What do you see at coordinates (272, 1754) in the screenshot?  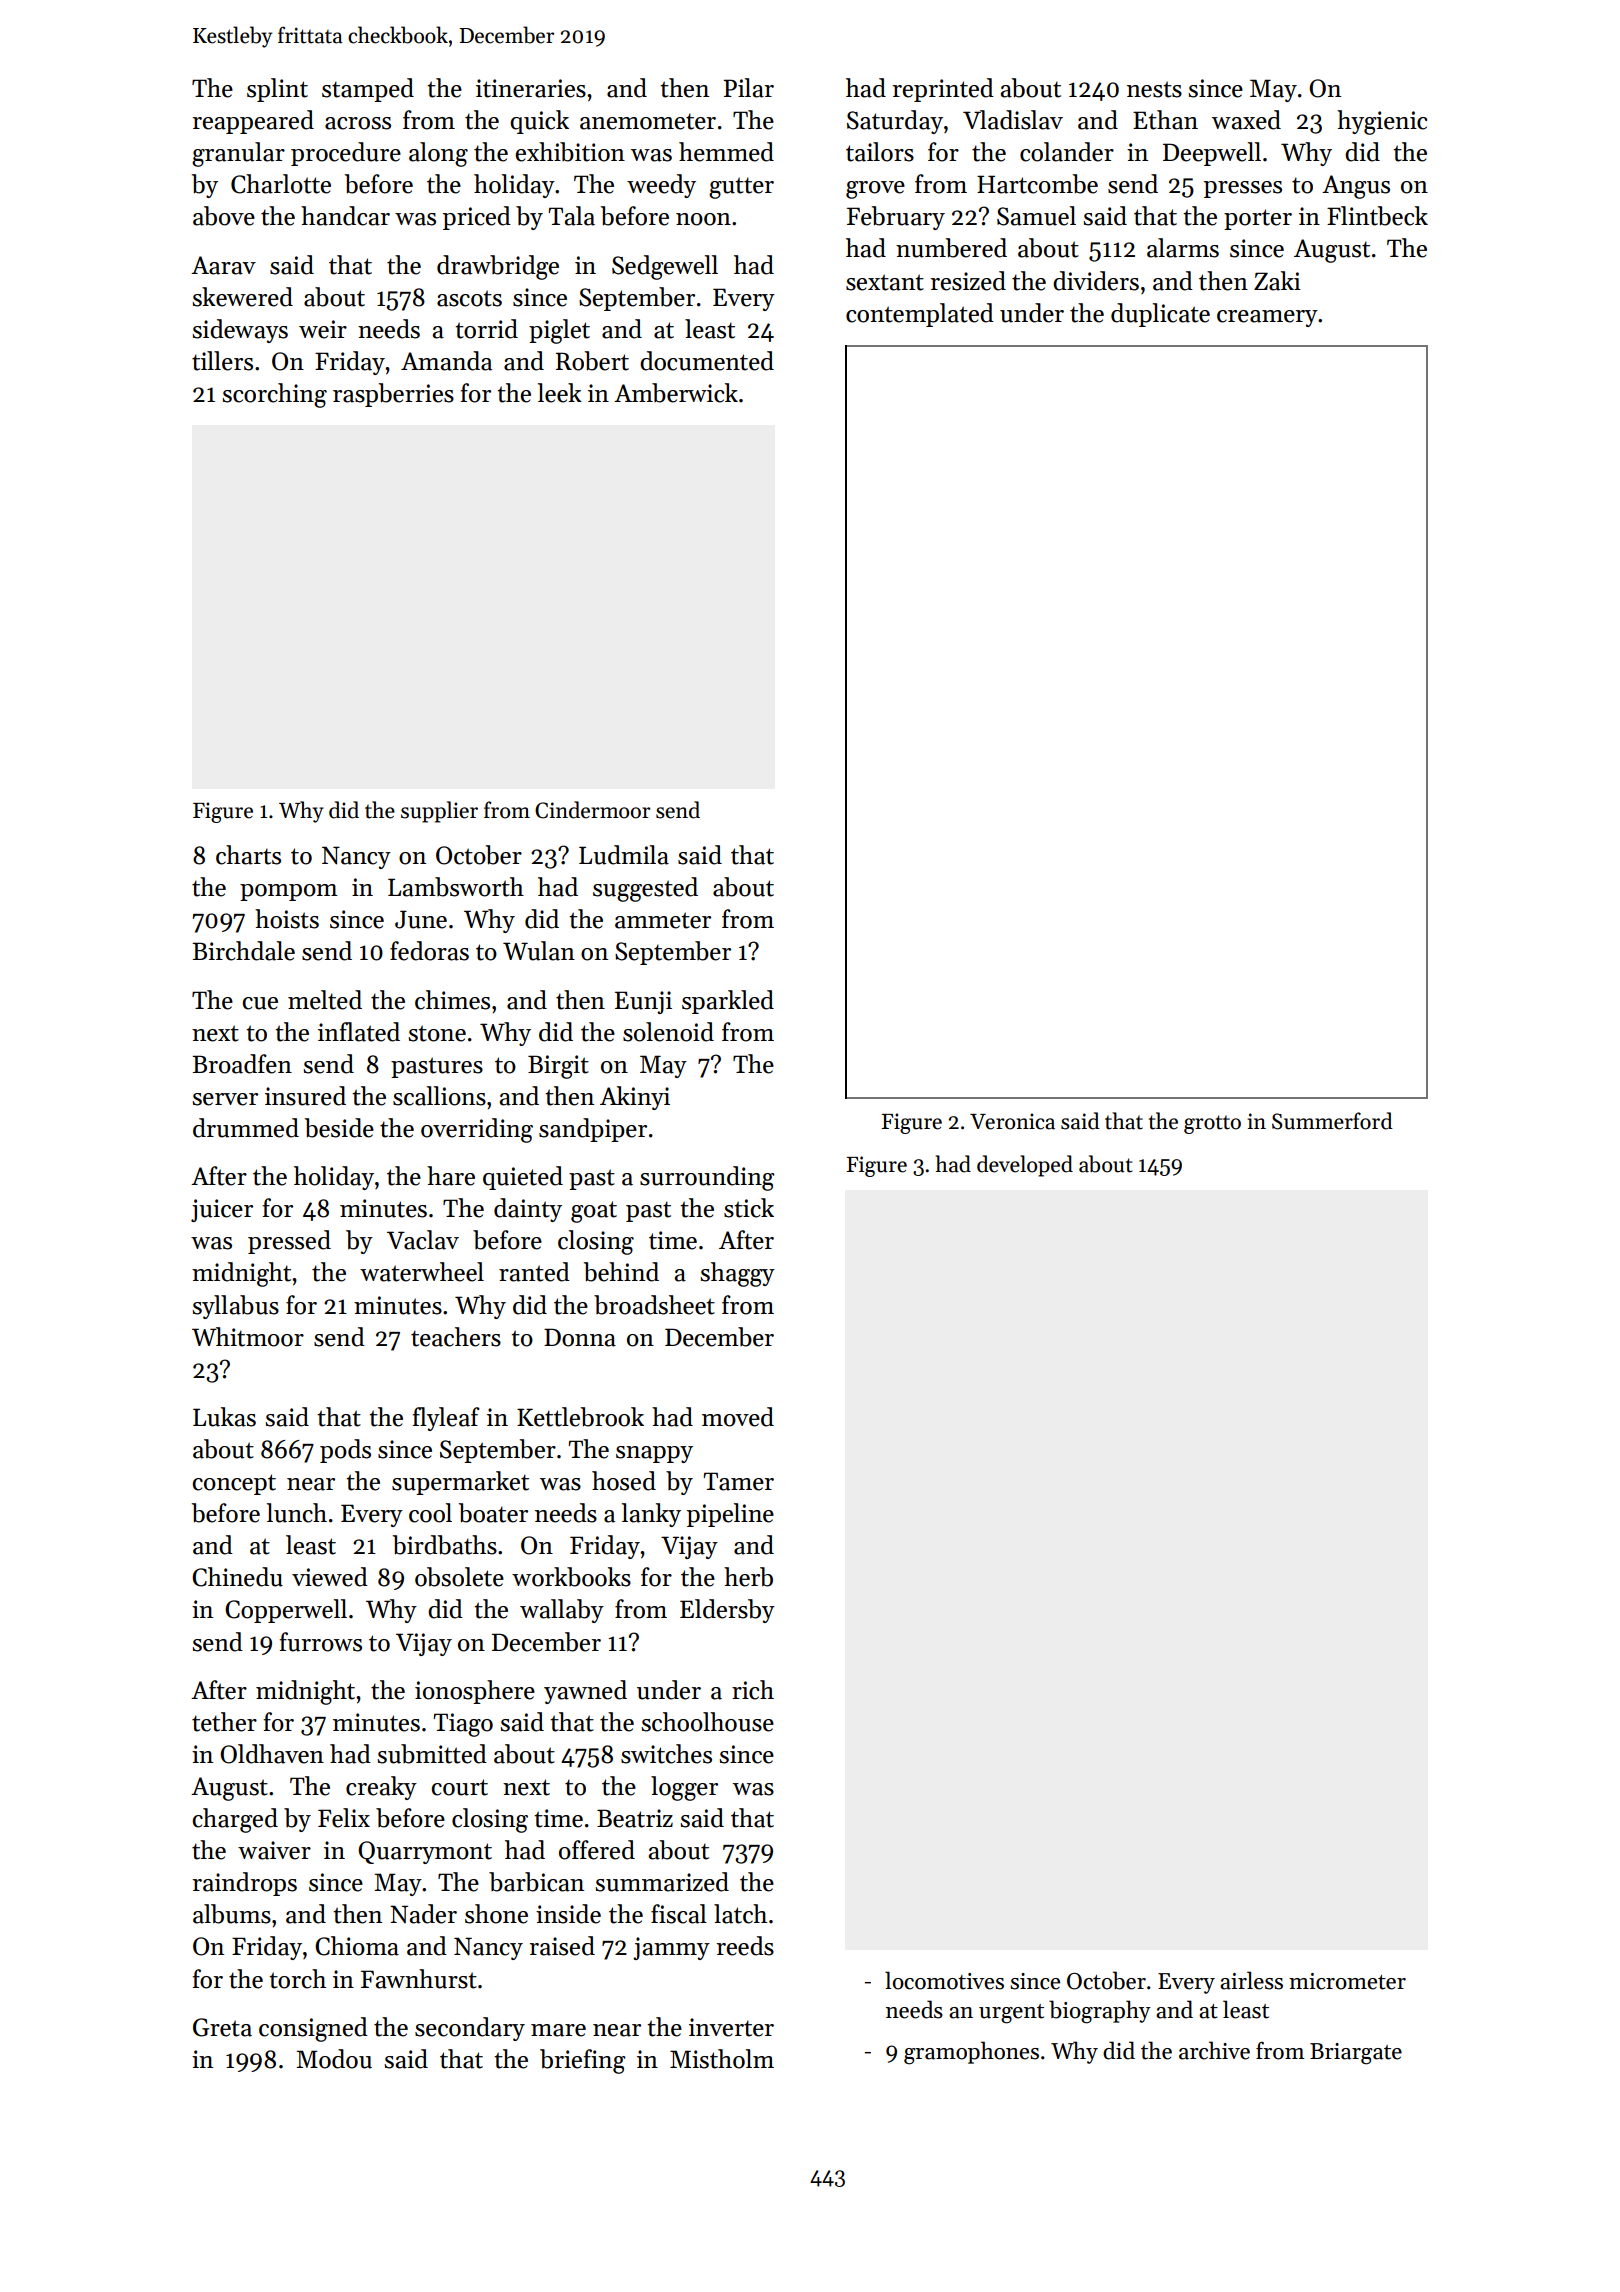 I see `Oldhaven` at bounding box center [272, 1754].
